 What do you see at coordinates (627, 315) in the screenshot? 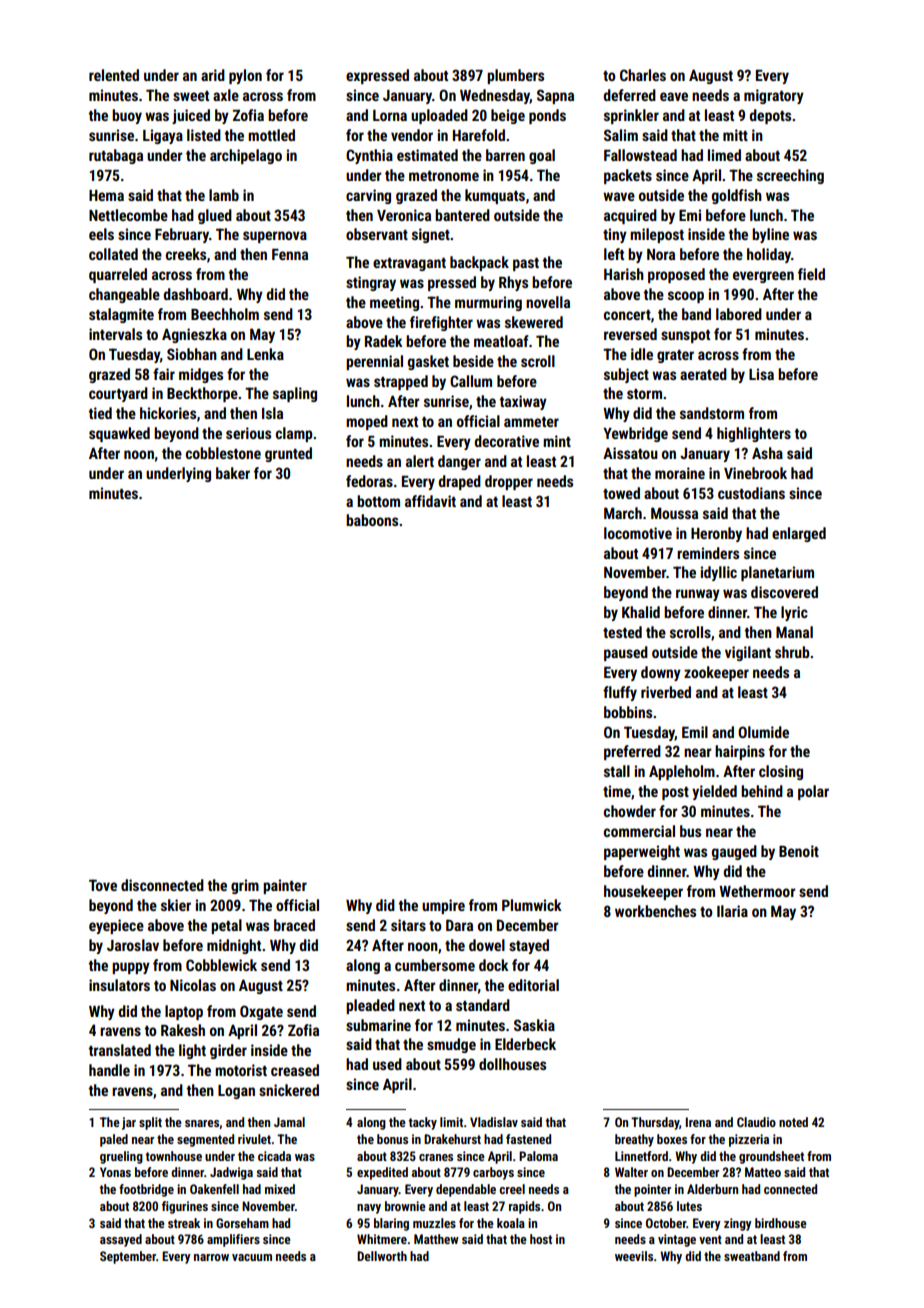
I see `concert` at bounding box center [627, 315].
